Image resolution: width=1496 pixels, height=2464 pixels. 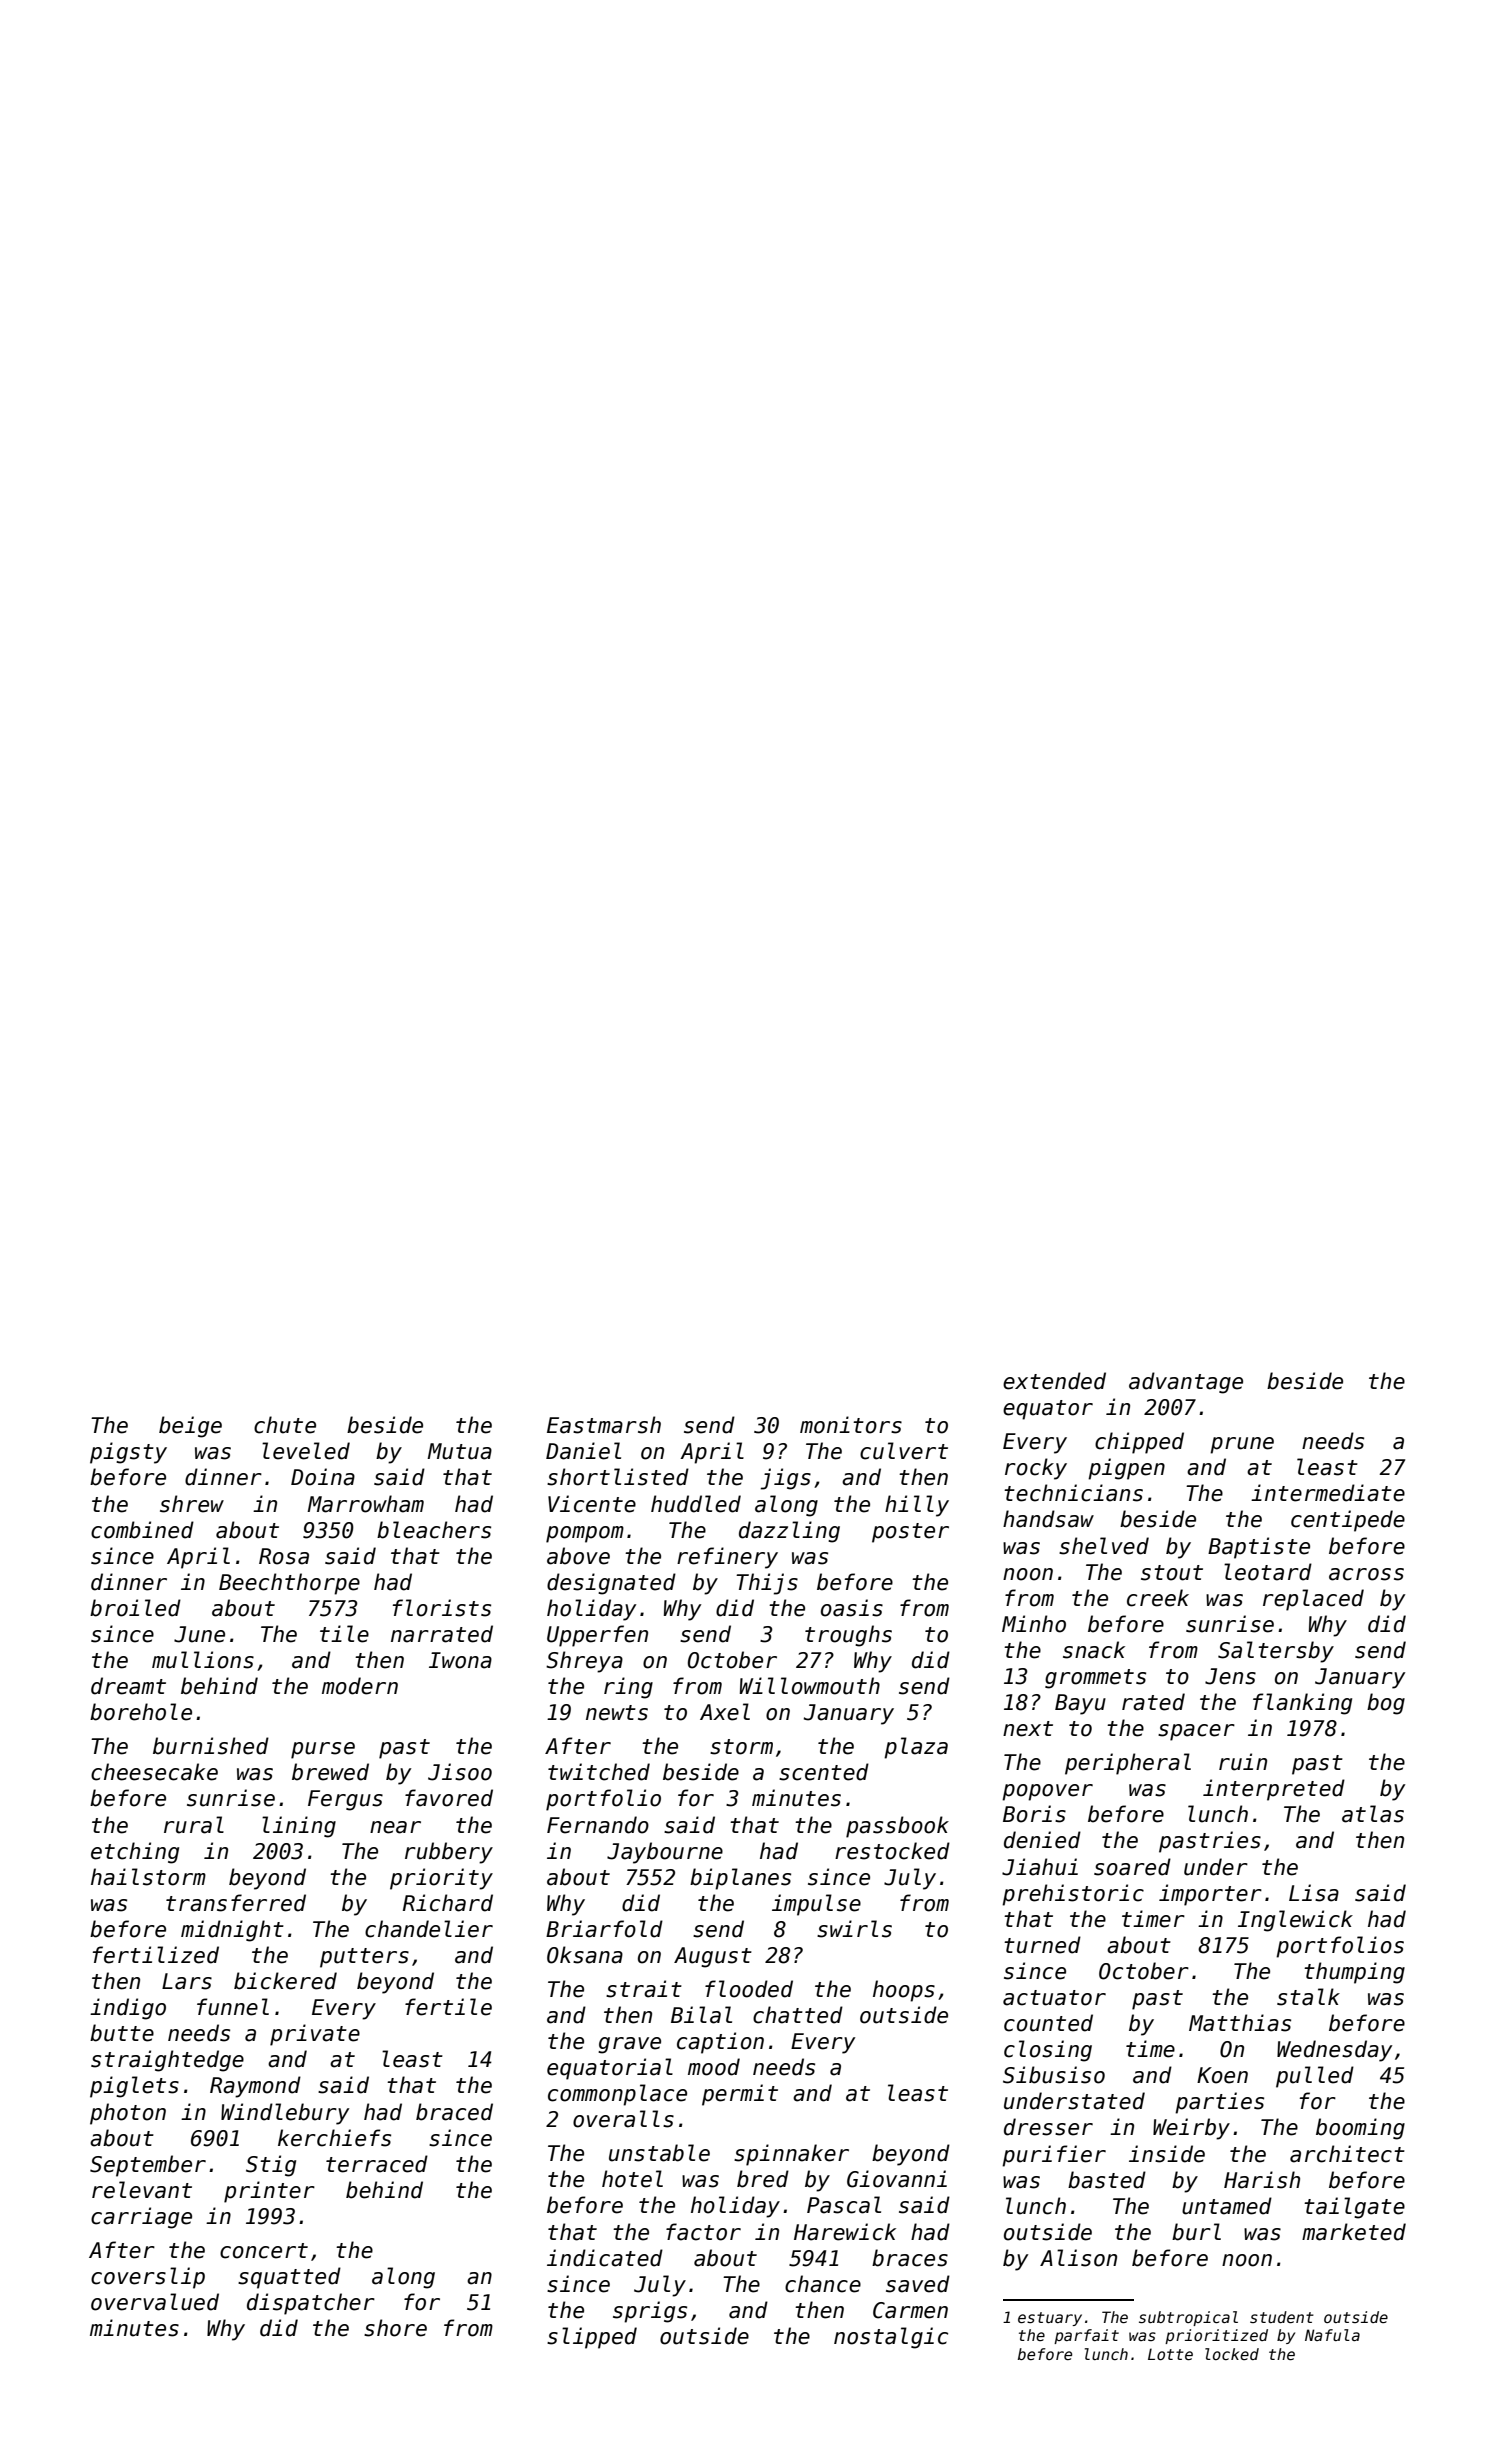 What do you see at coordinates (360, 1686) in the document?
I see `modern` at bounding box center [360, 1686].
